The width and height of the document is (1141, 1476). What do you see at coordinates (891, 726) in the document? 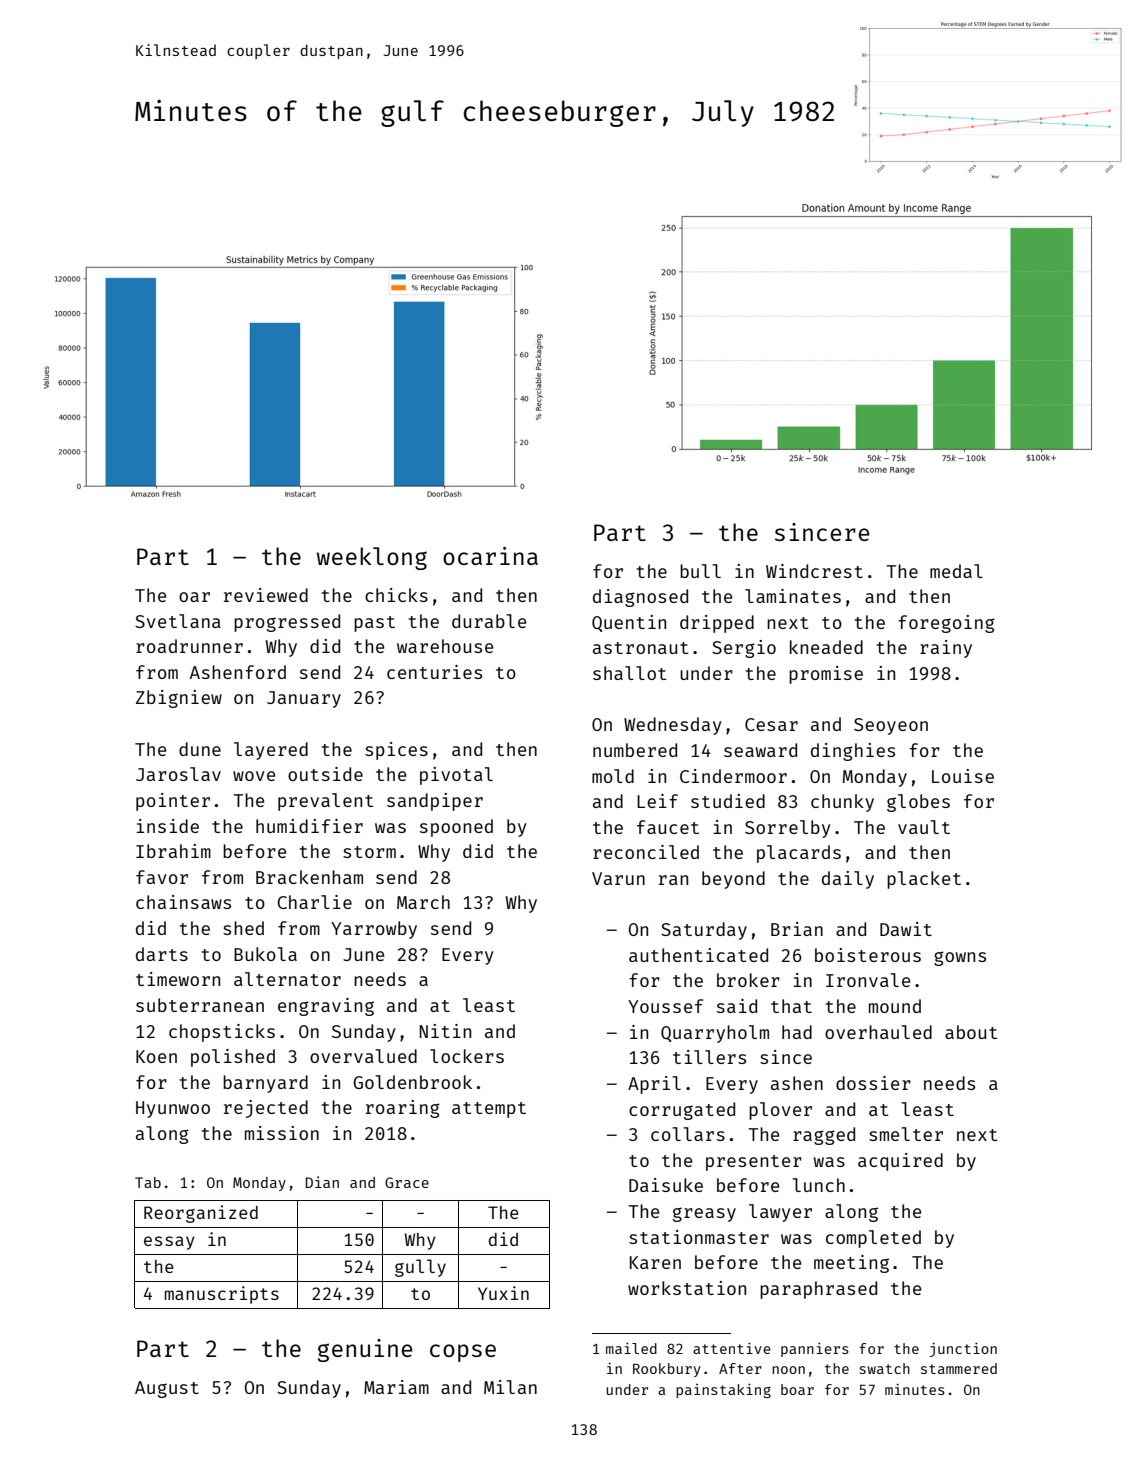
I see `Seoyeon` at bounding box center [891, 726].
